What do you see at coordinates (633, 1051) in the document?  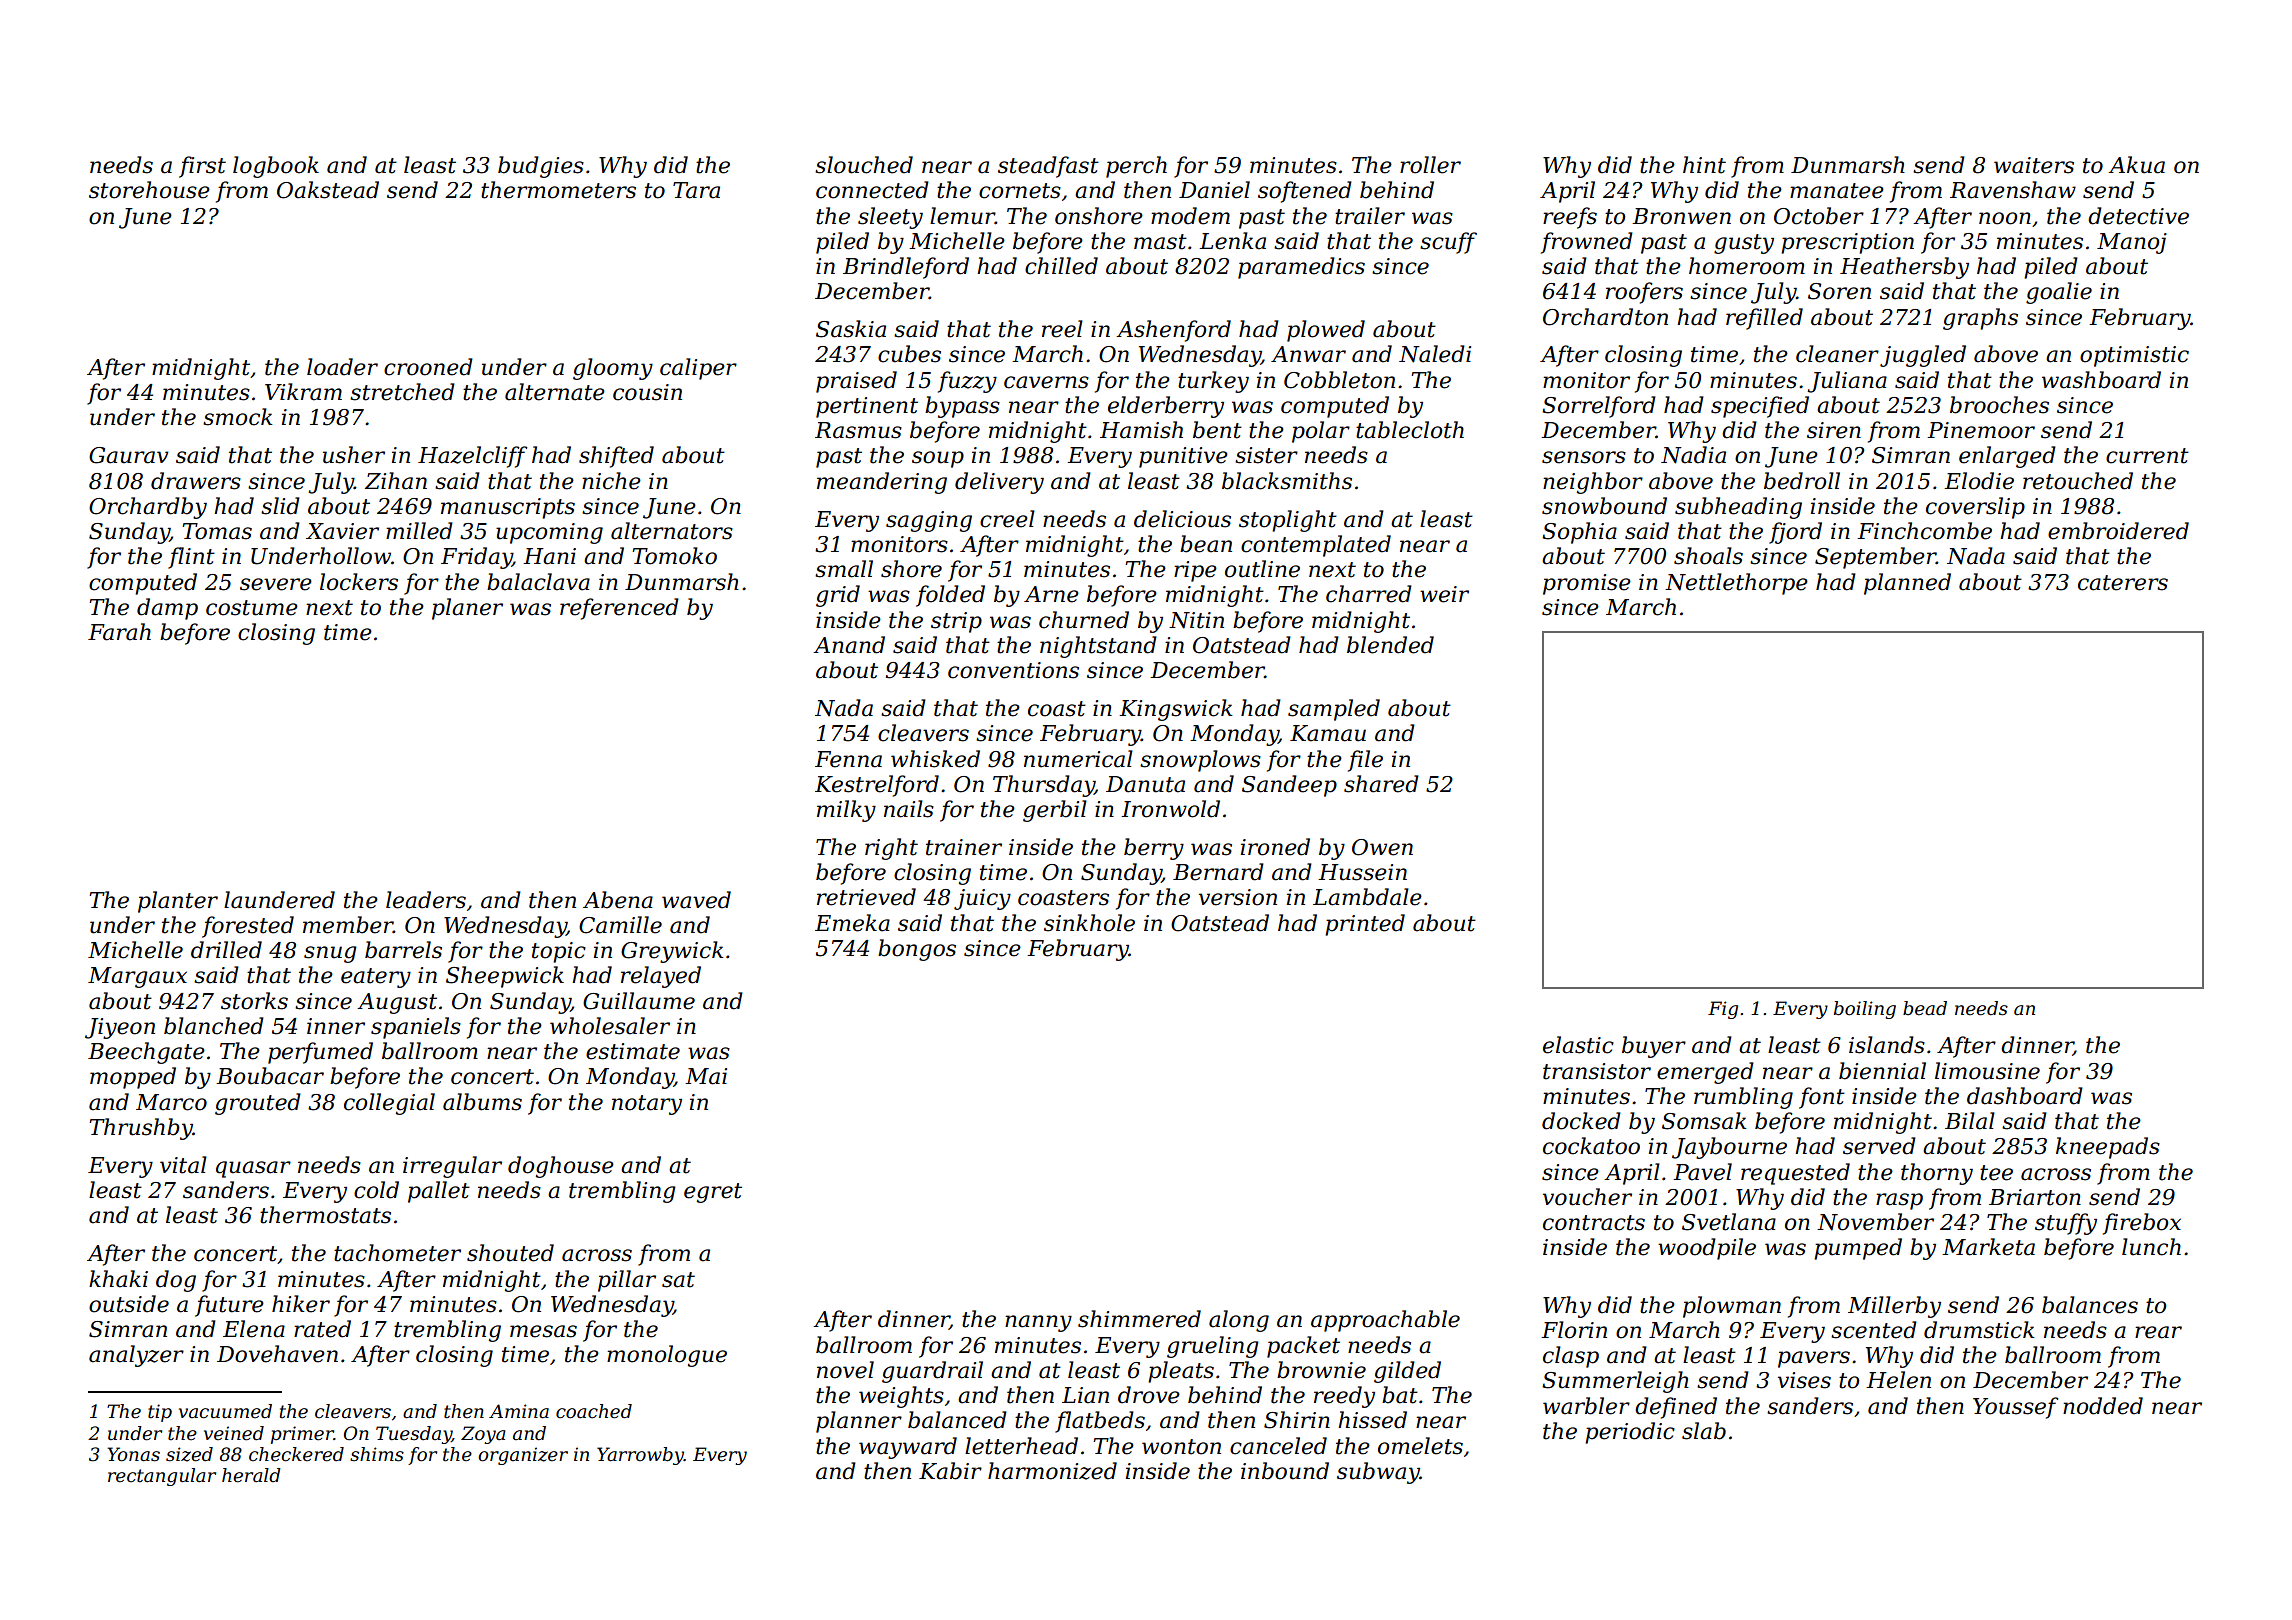 I see `estimate` at bounding box center [633, 1051].
